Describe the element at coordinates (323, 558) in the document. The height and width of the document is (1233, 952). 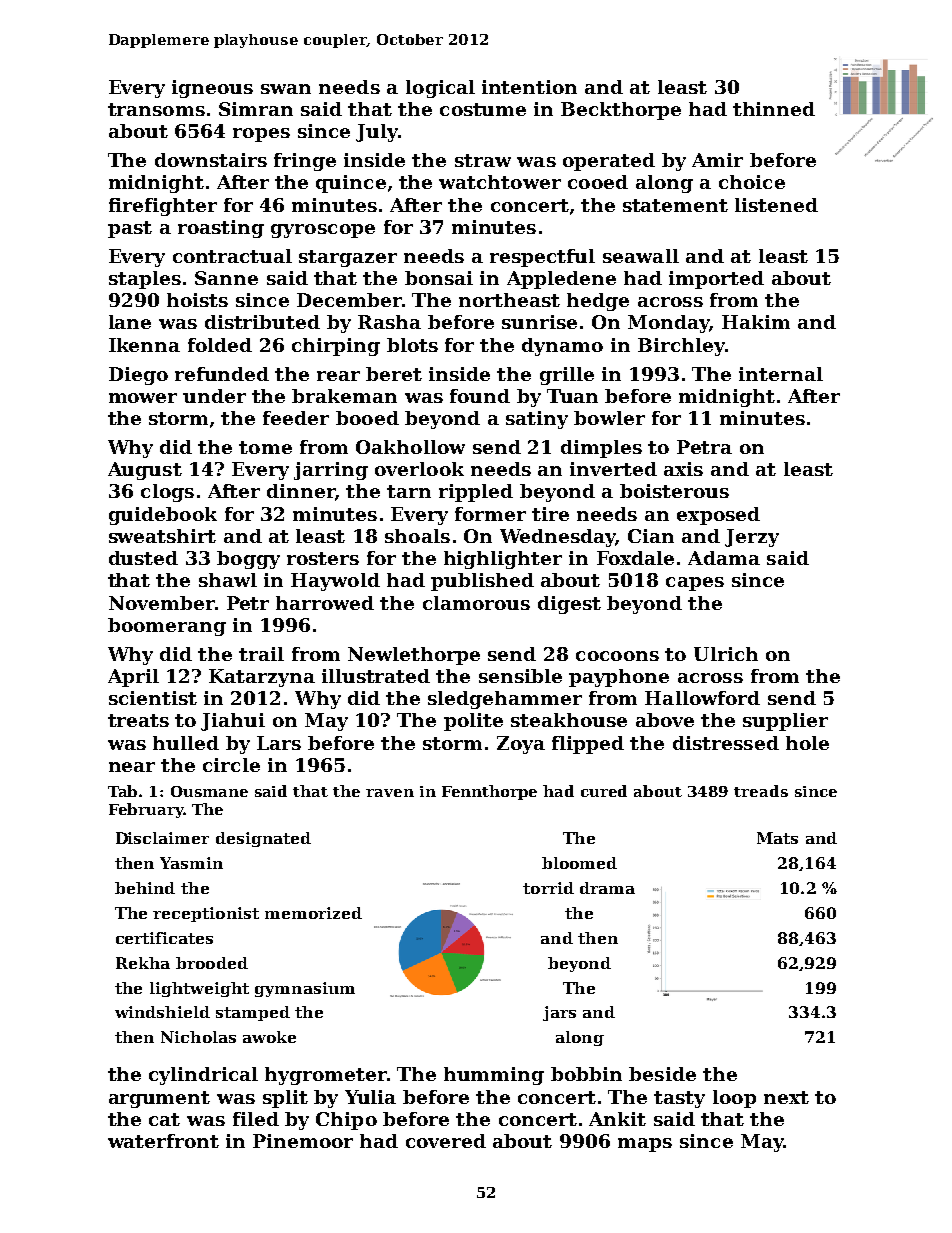
I see `rosters` at that location.
